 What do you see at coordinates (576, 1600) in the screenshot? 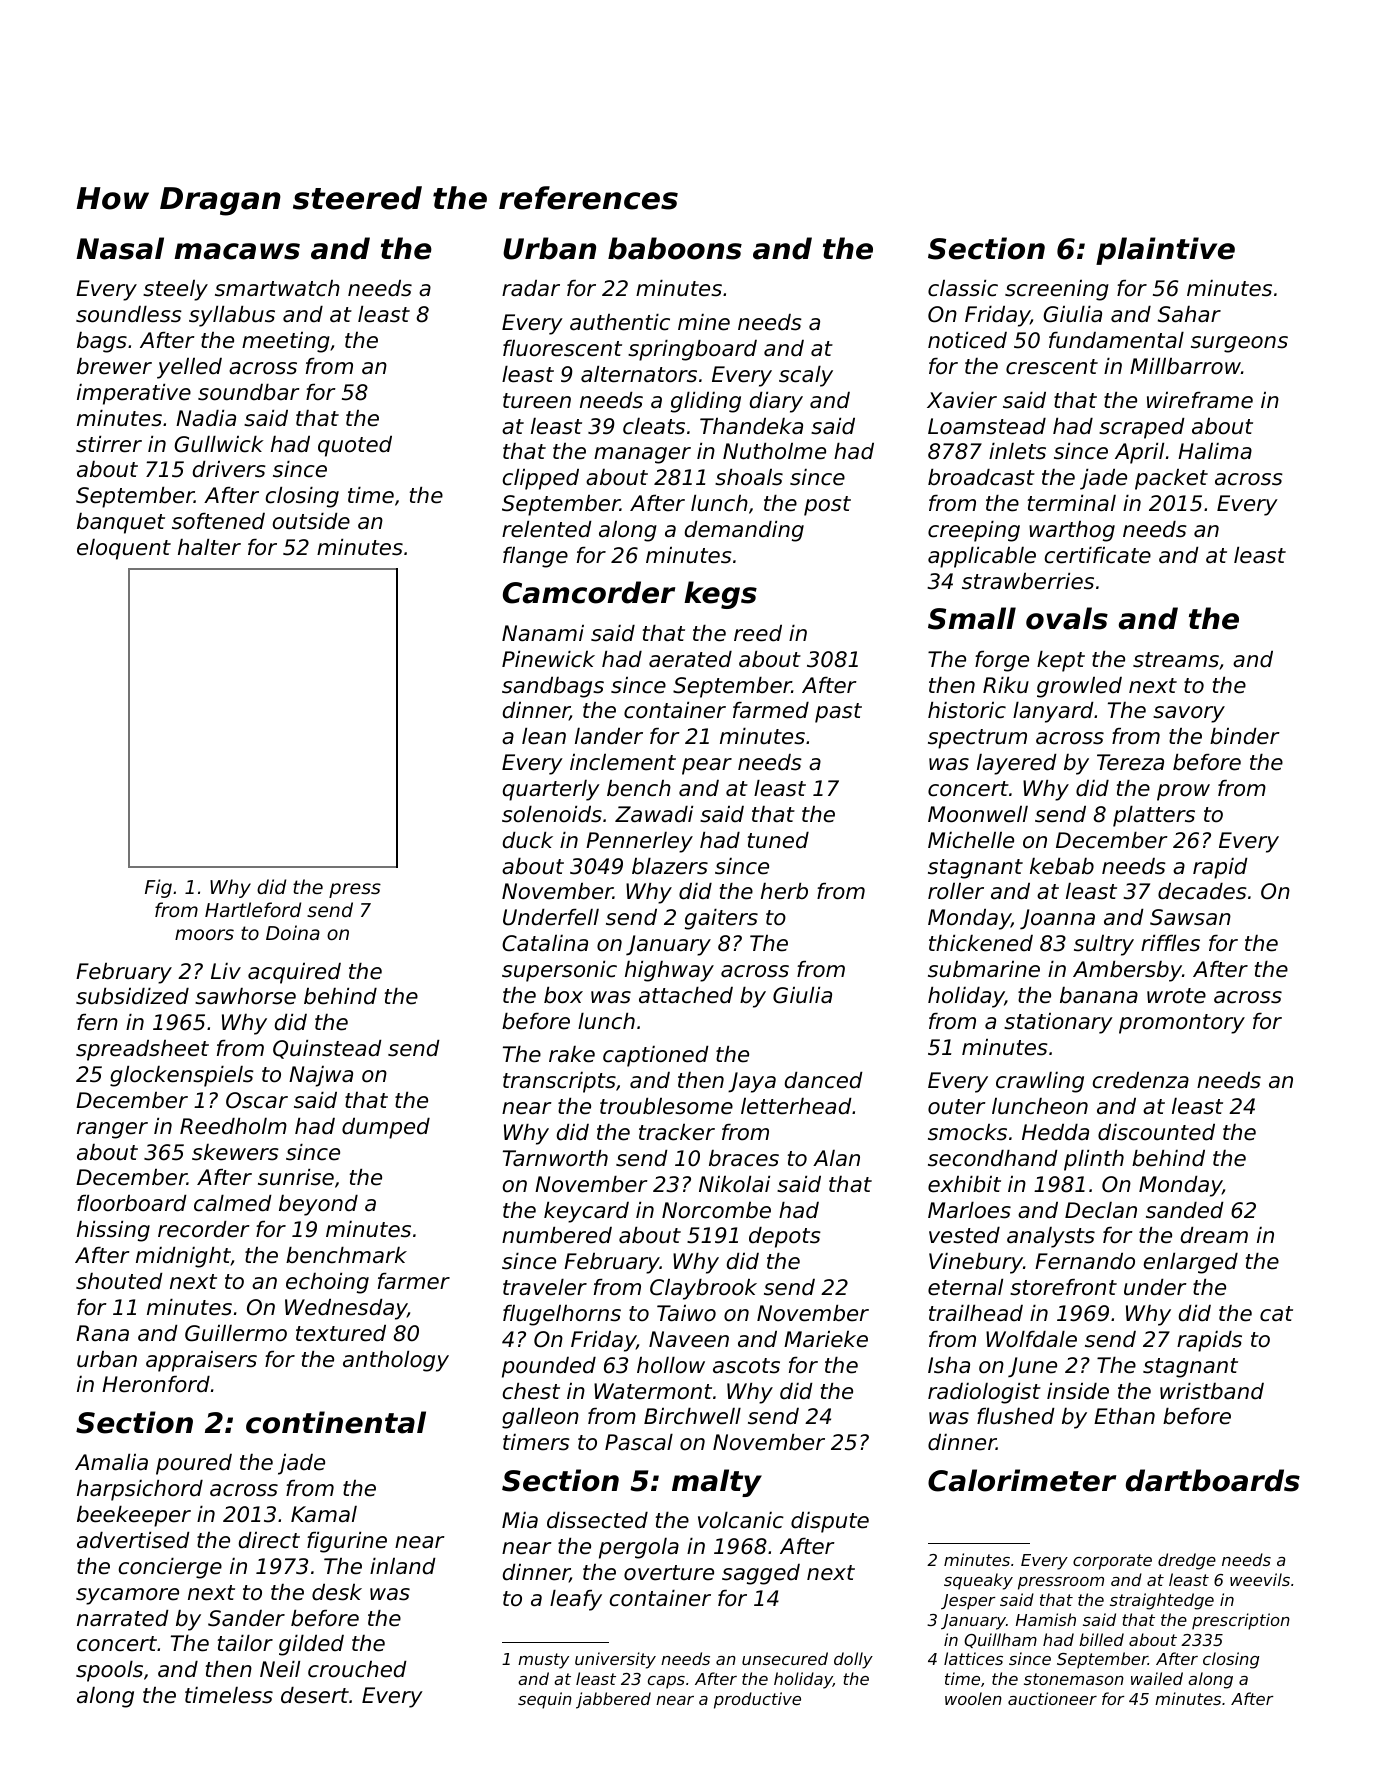
I see `leafy` at bounding box center [576, 1600].
